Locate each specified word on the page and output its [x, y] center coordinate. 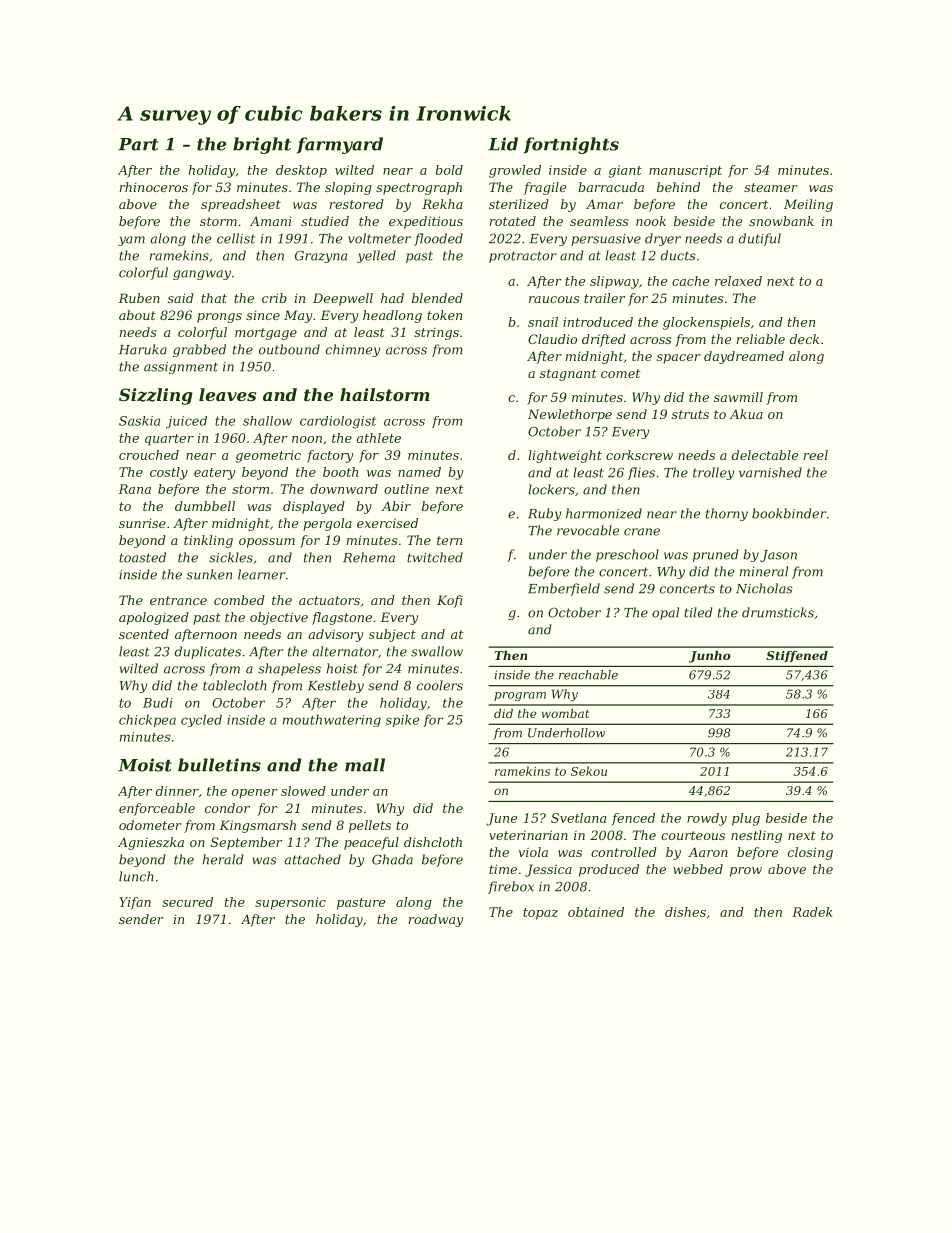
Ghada [392, 859]
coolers [440, 685]
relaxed [738, 281]
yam [131, 241]
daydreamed [744, 357]
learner [262, 574]
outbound [289, 349]
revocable [588, 530]
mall [365, 765]
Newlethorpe [570, 415]
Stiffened [797, 656]
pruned [716, 555]
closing [810, 853]
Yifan [135, 903]
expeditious [426, 222]
